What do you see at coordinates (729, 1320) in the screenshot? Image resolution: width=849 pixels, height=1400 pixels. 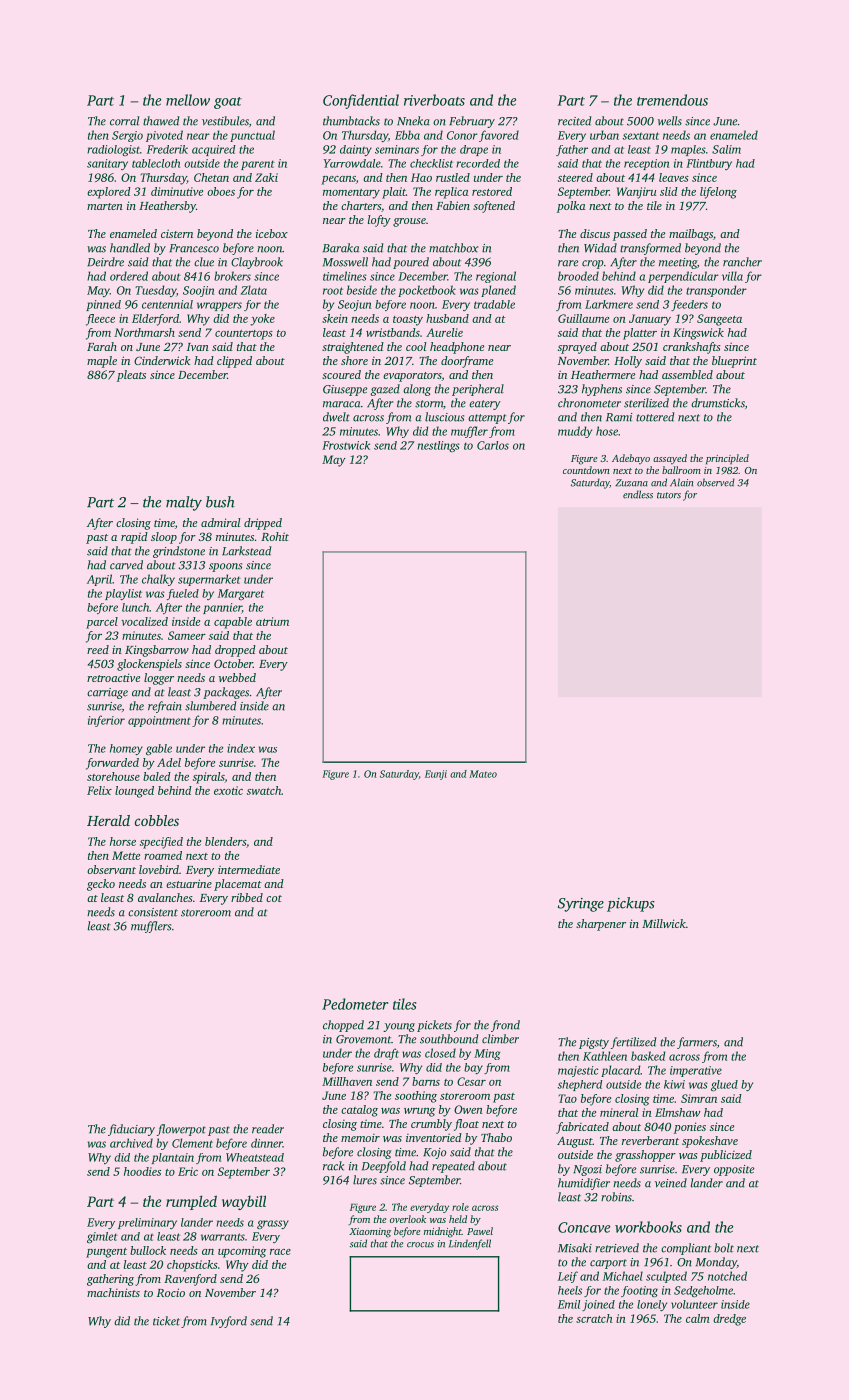 I see `dredge` at bounding box center [729, 1320].
